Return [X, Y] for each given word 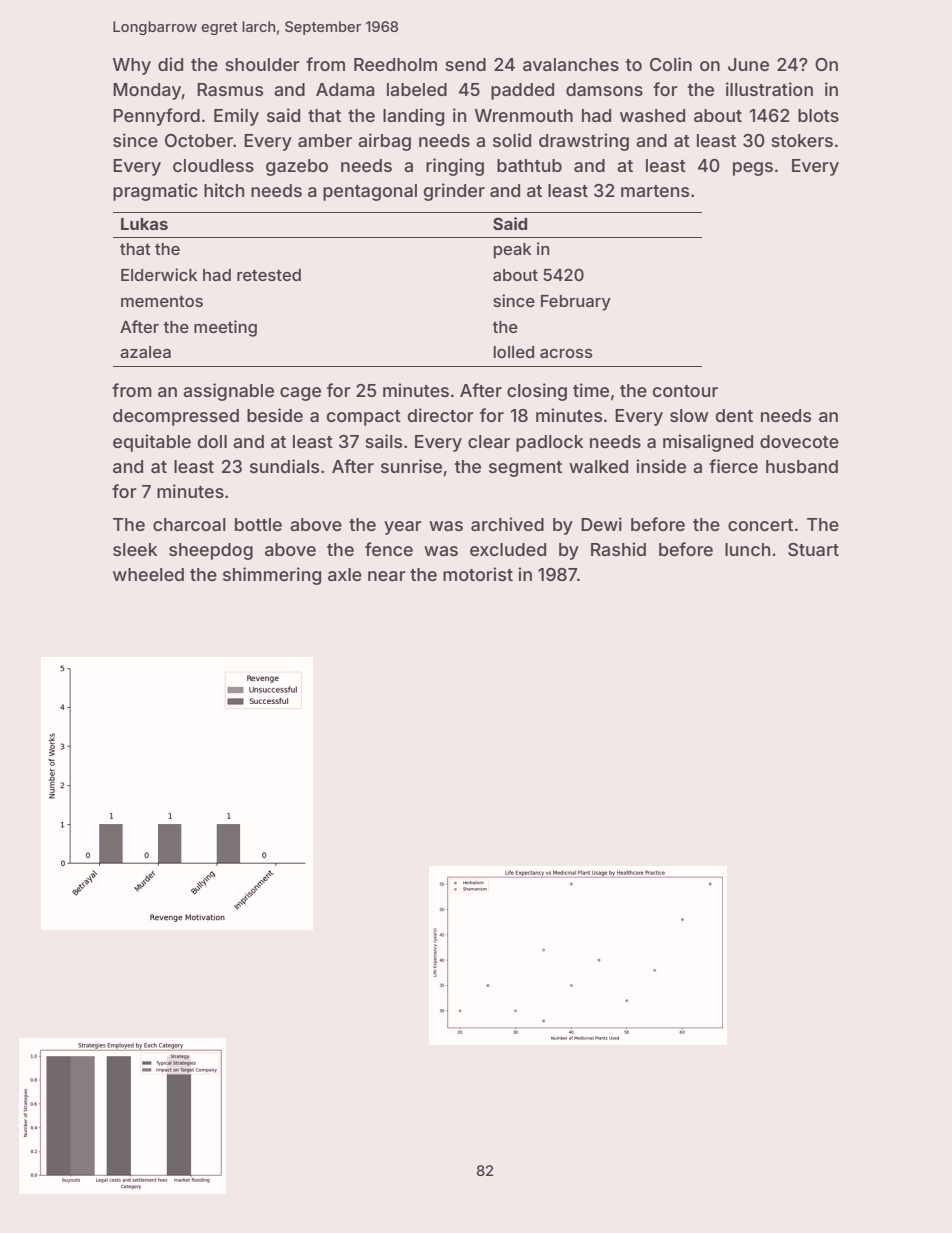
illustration [769, 89]
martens [655, 191]
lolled [514, 352]
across [566, 353]
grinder [454, 192]
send [465, 64]
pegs [753, 169]
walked [598, 466]
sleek [135, 549]
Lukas [144, 224]
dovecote [799, 441]
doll [212, 441]
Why [132, 66]
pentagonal [370, 192]
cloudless [213, 165]
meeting [225, 328]
